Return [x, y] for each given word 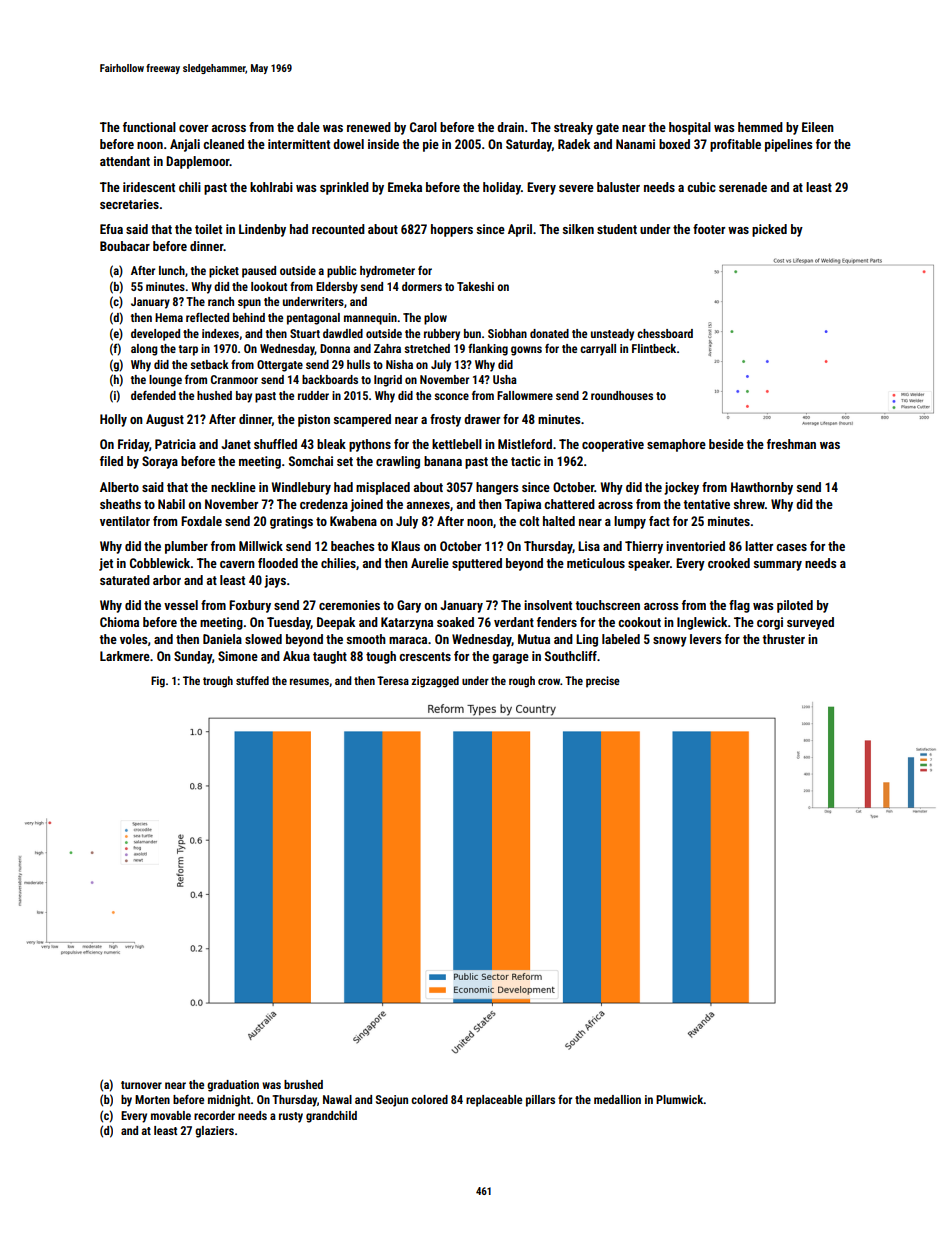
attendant [125, 161]
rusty [291, 1117]
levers [705, 639]
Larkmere [125, 656]
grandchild [331, 1117]
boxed [674, 144]
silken [578, 229]
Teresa [393, 680]
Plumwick [680, 1099]
